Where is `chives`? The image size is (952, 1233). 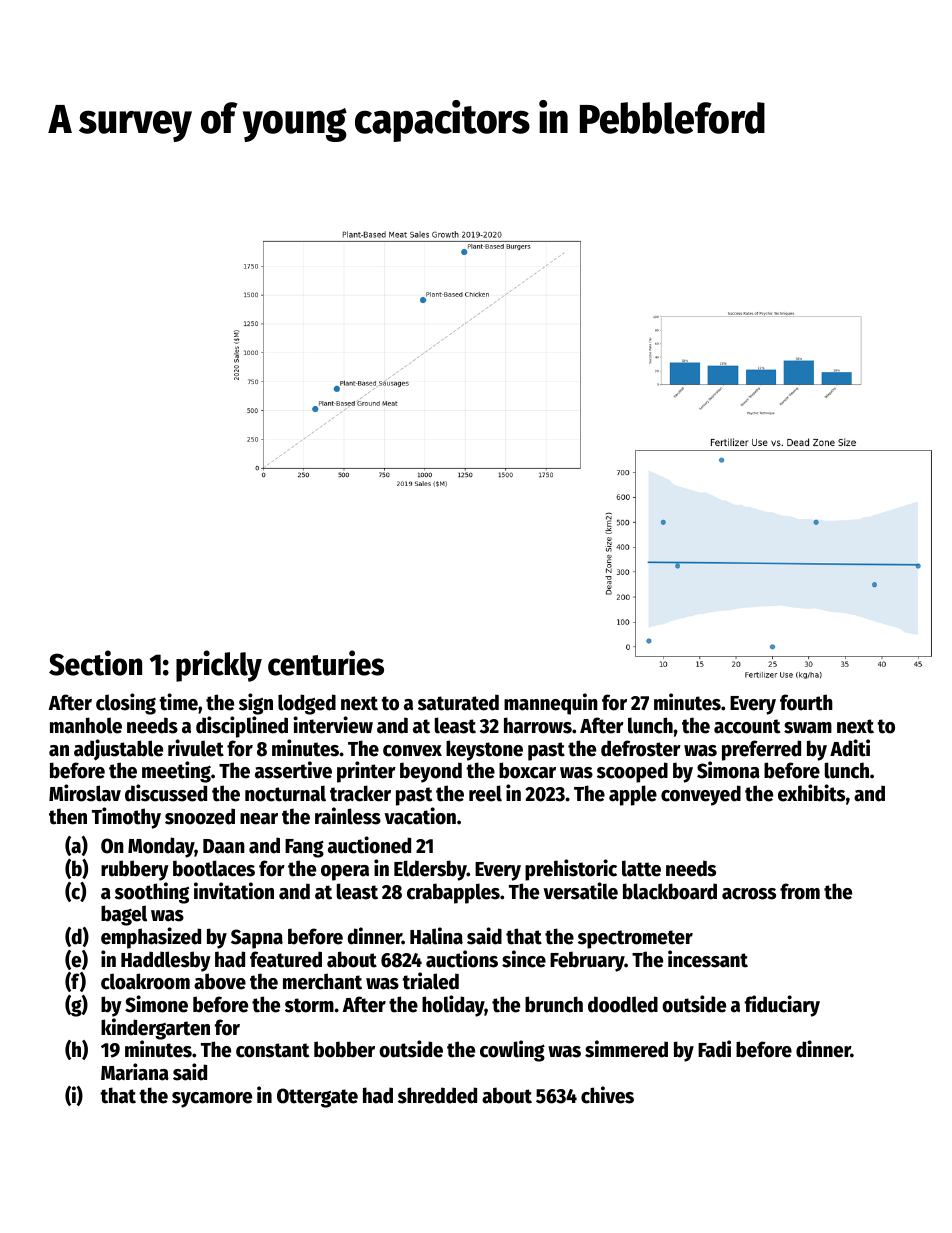 chives is located at coordinates (607, 1095).
